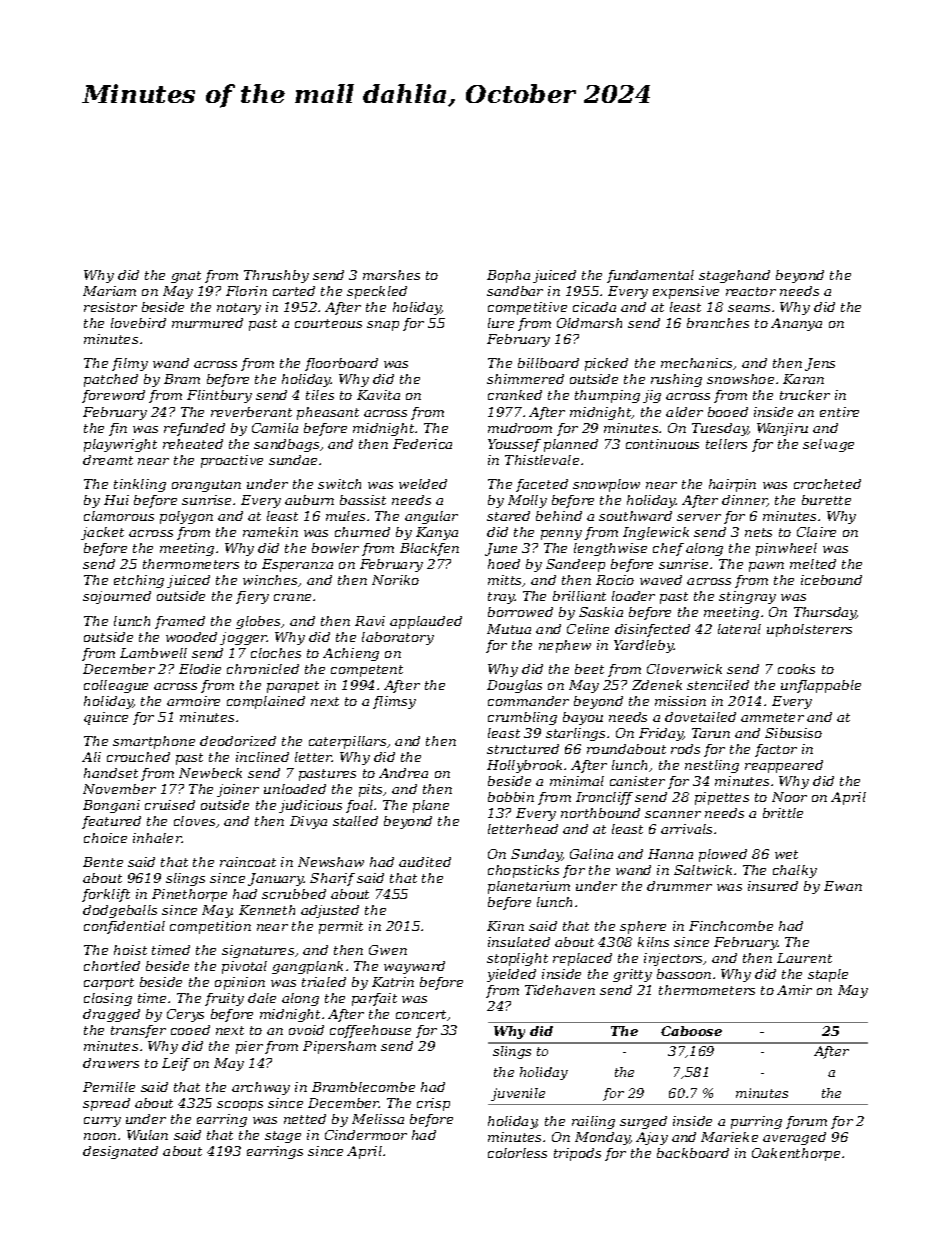 This screenshot has width=952, height=1233. What do you see at coordinates (786, 854) in the screenshot?
I see `wet` at bounding box center [786, 854].
